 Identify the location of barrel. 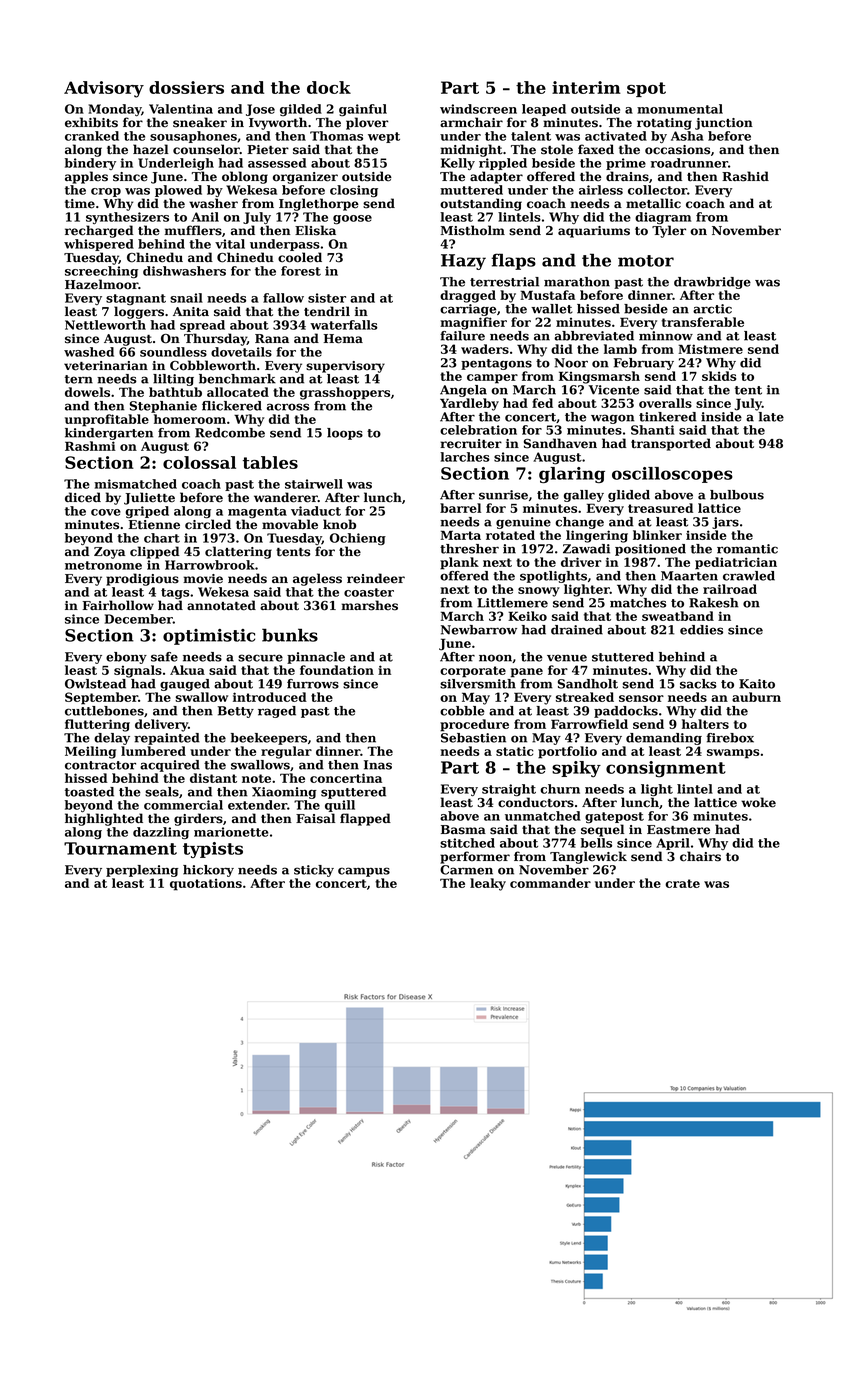
(460, 508).
